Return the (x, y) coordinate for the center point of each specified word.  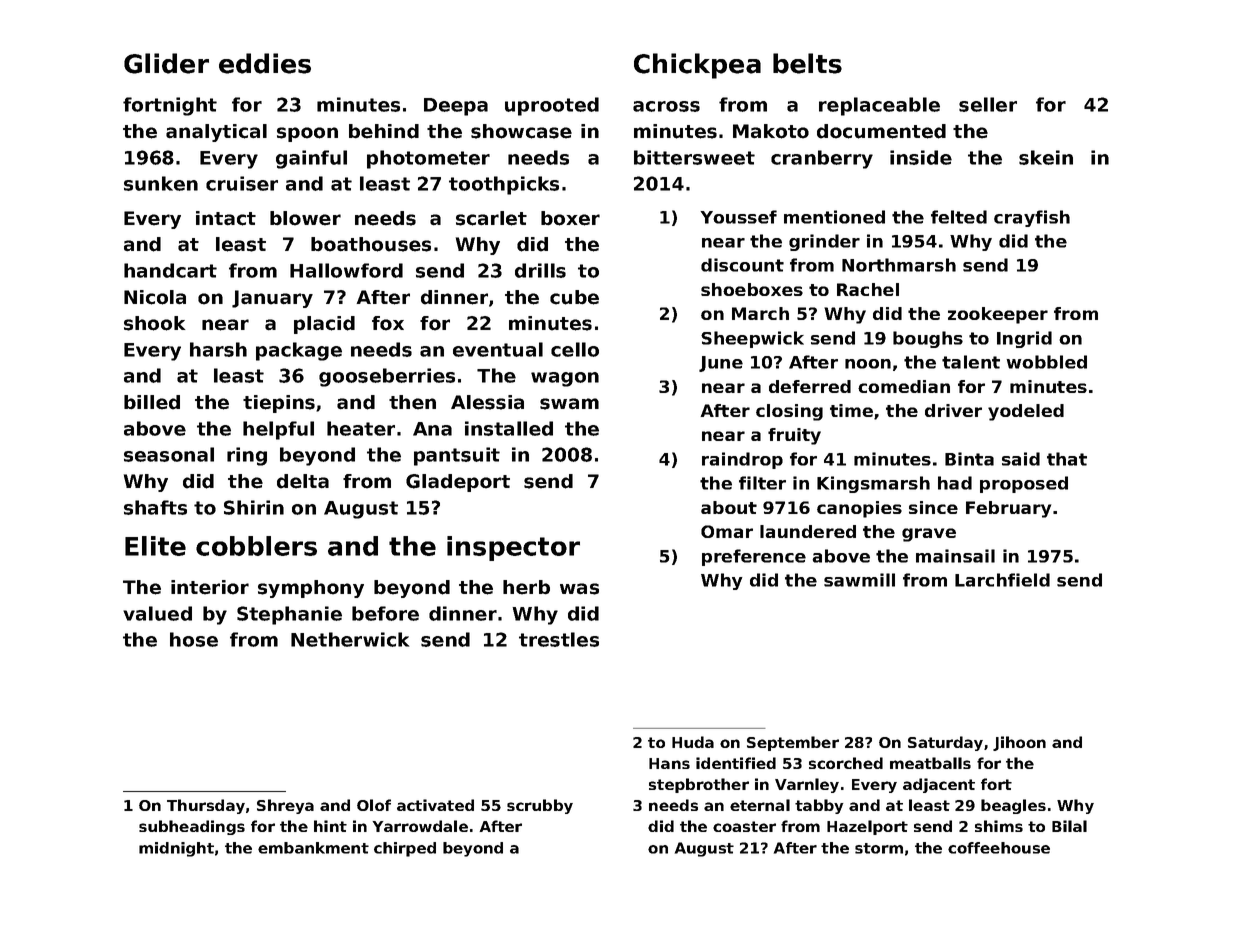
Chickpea (697, 66)
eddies (265, 63)
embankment (313, 848)
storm (879, 848)
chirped (405, 849)
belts (807, 63)
